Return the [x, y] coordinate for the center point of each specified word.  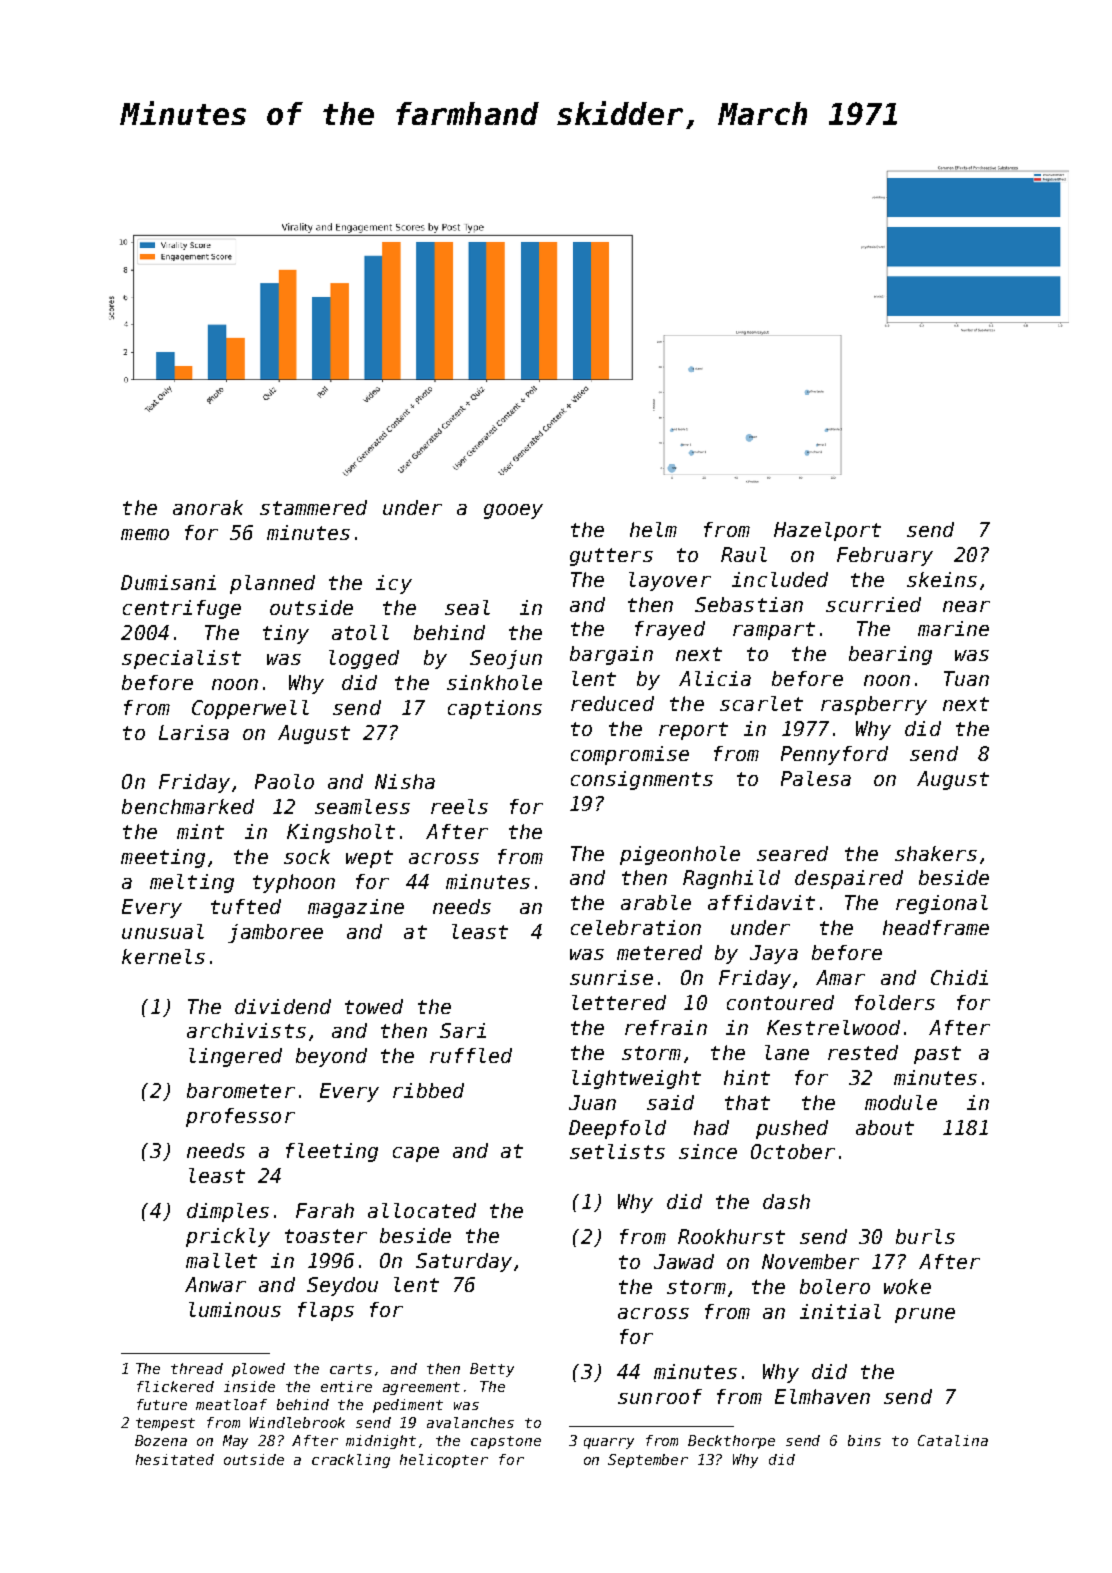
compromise [630, 755]
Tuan [966, 678]
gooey [513, 511]
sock [307, 856]
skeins [942, 579]
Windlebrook [297, 1422]
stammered [313, 507]
